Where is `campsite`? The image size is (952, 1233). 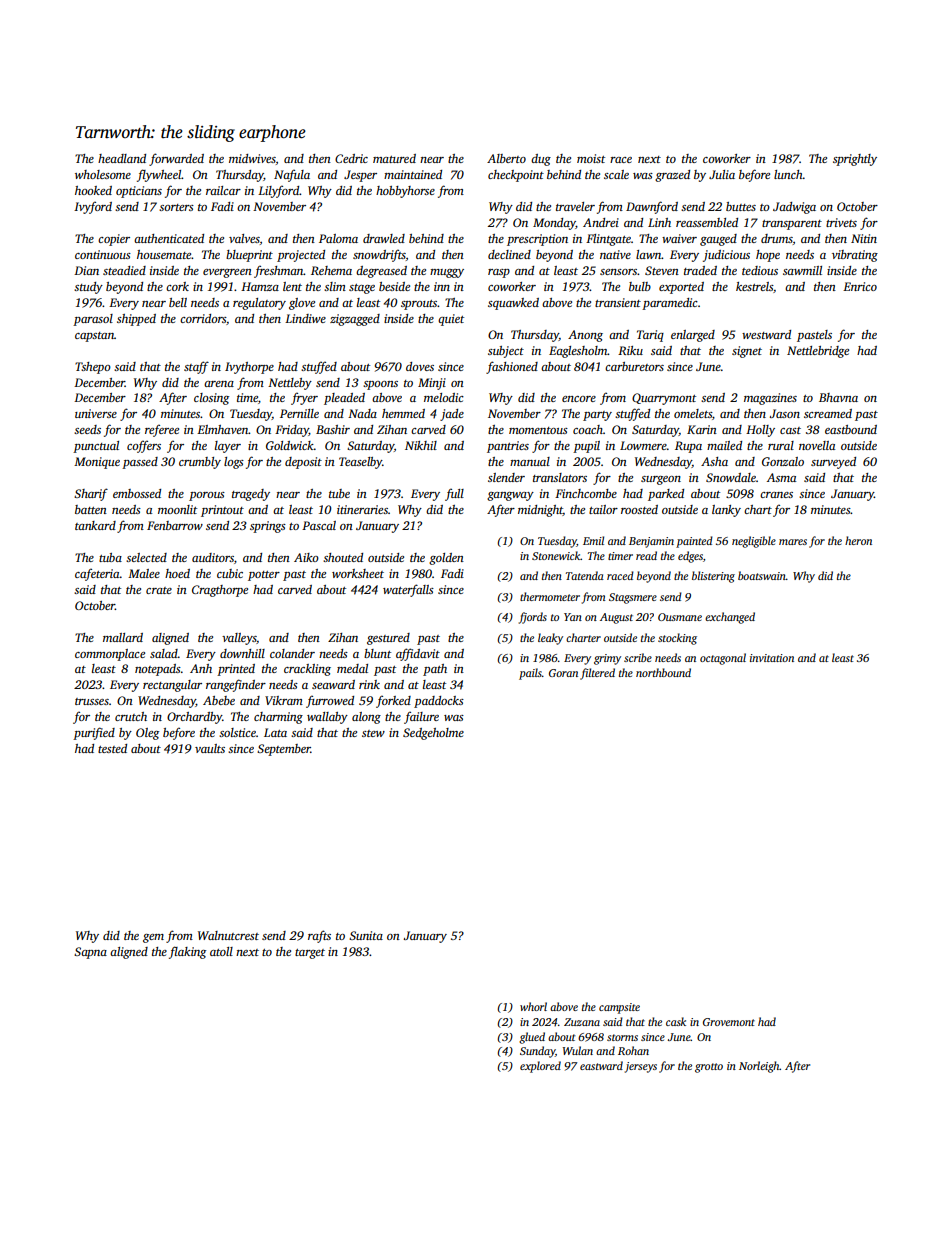
campsite is located at coordinates (619, 1008).
